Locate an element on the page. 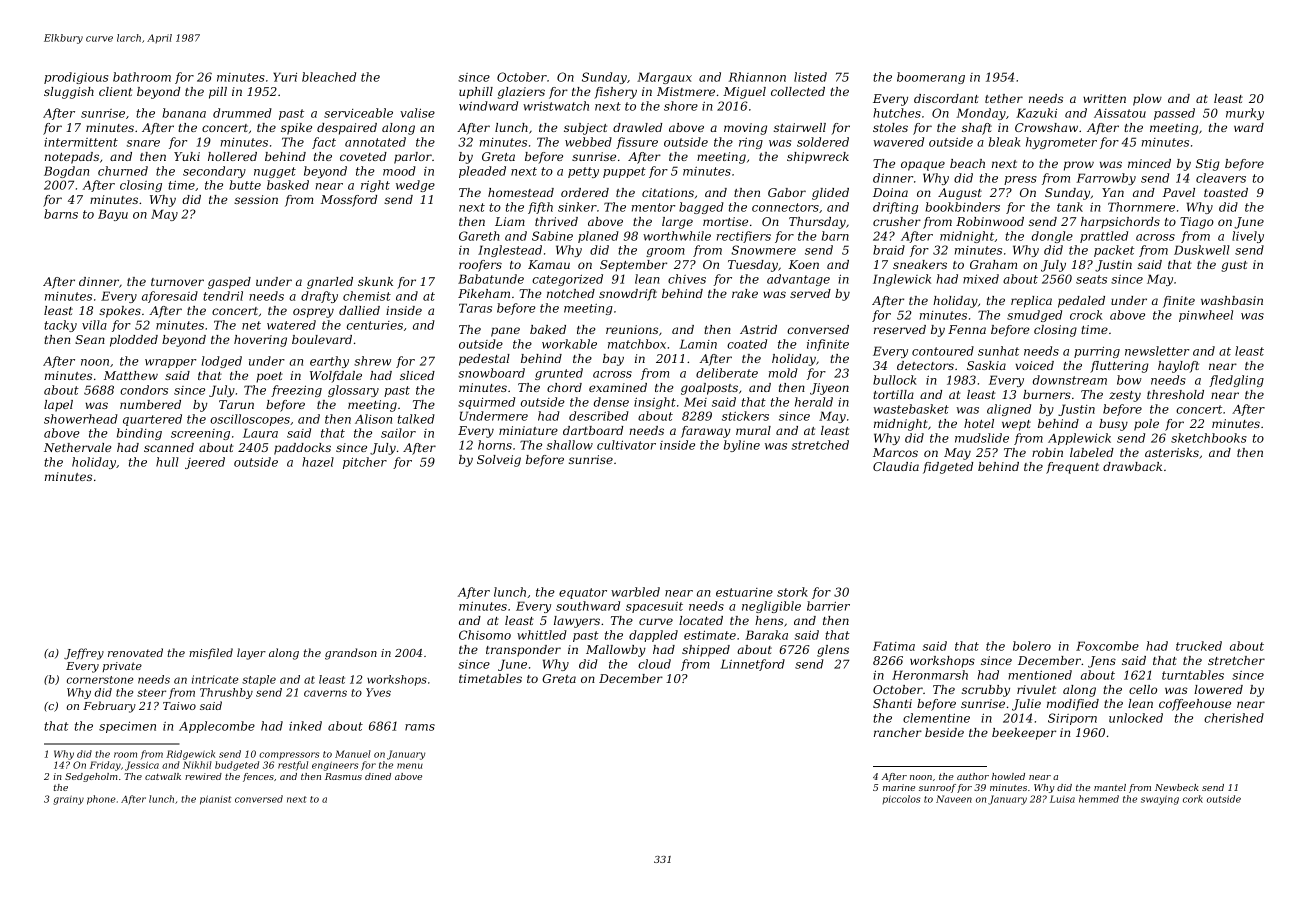 The width and height of the page is (1308, 924). whittled is located at coordinates (542, 635).
